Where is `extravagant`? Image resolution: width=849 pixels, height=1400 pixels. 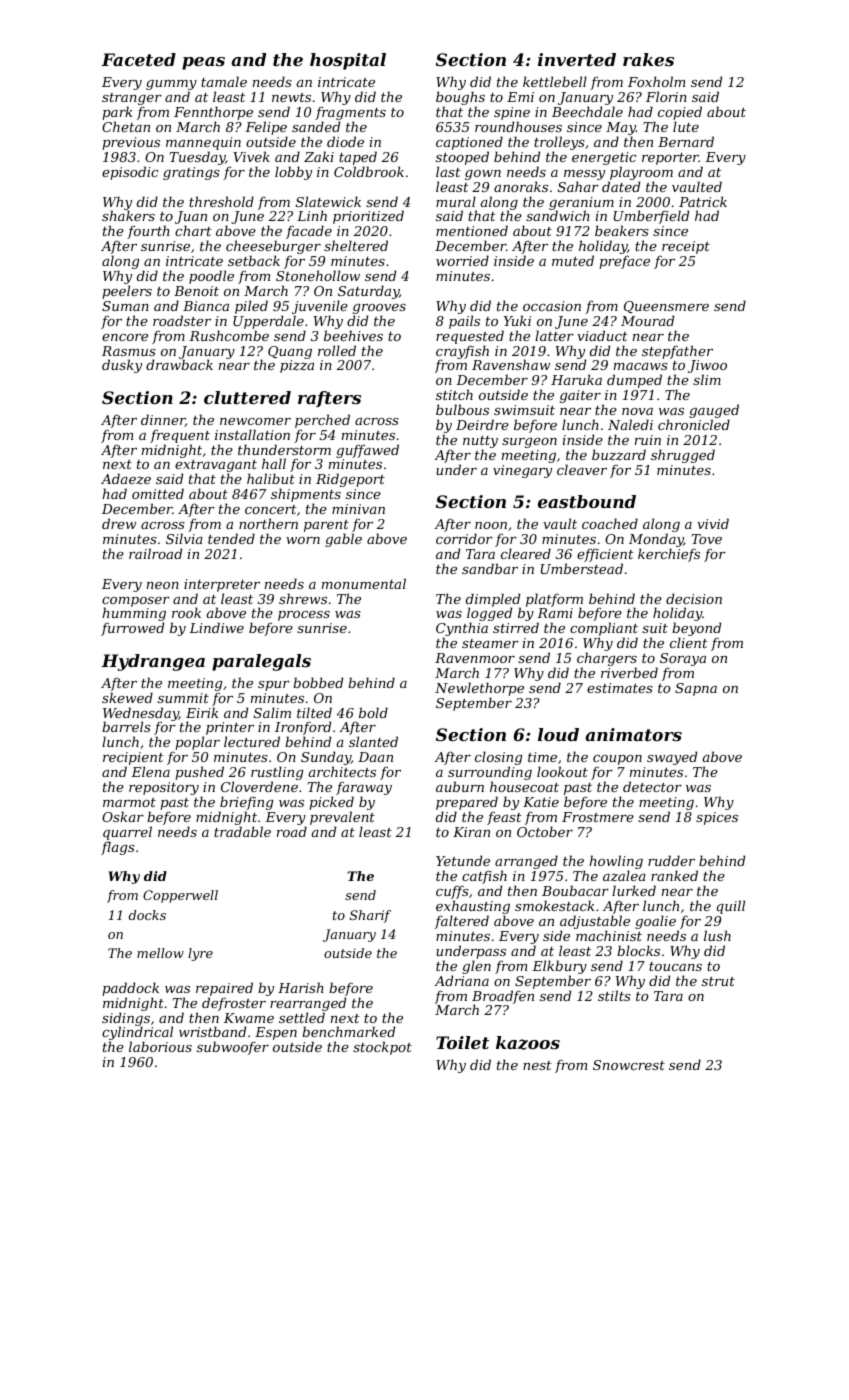 extravagant is located at coordinates (216, 467).
